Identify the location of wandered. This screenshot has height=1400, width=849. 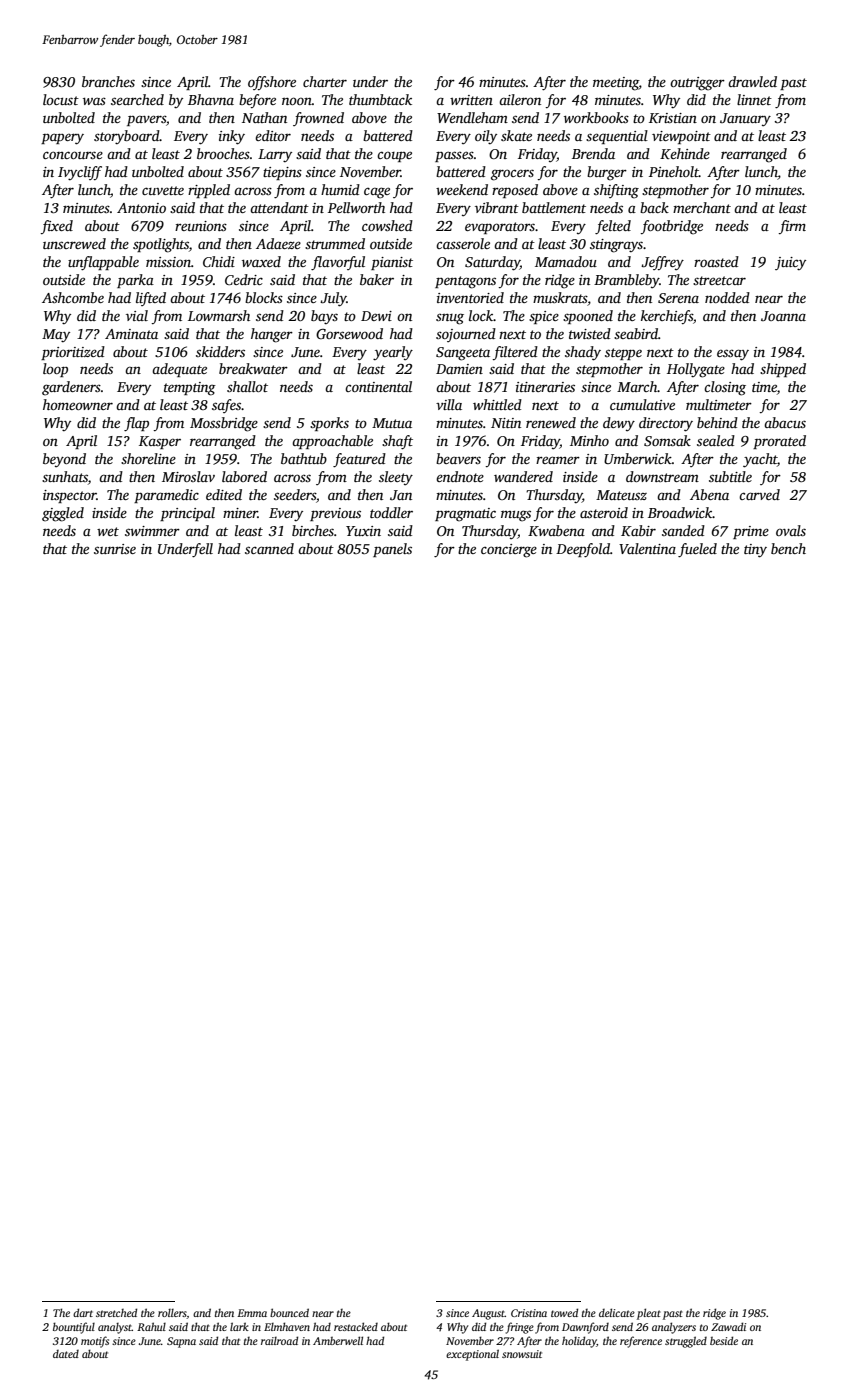
(523, 476).
